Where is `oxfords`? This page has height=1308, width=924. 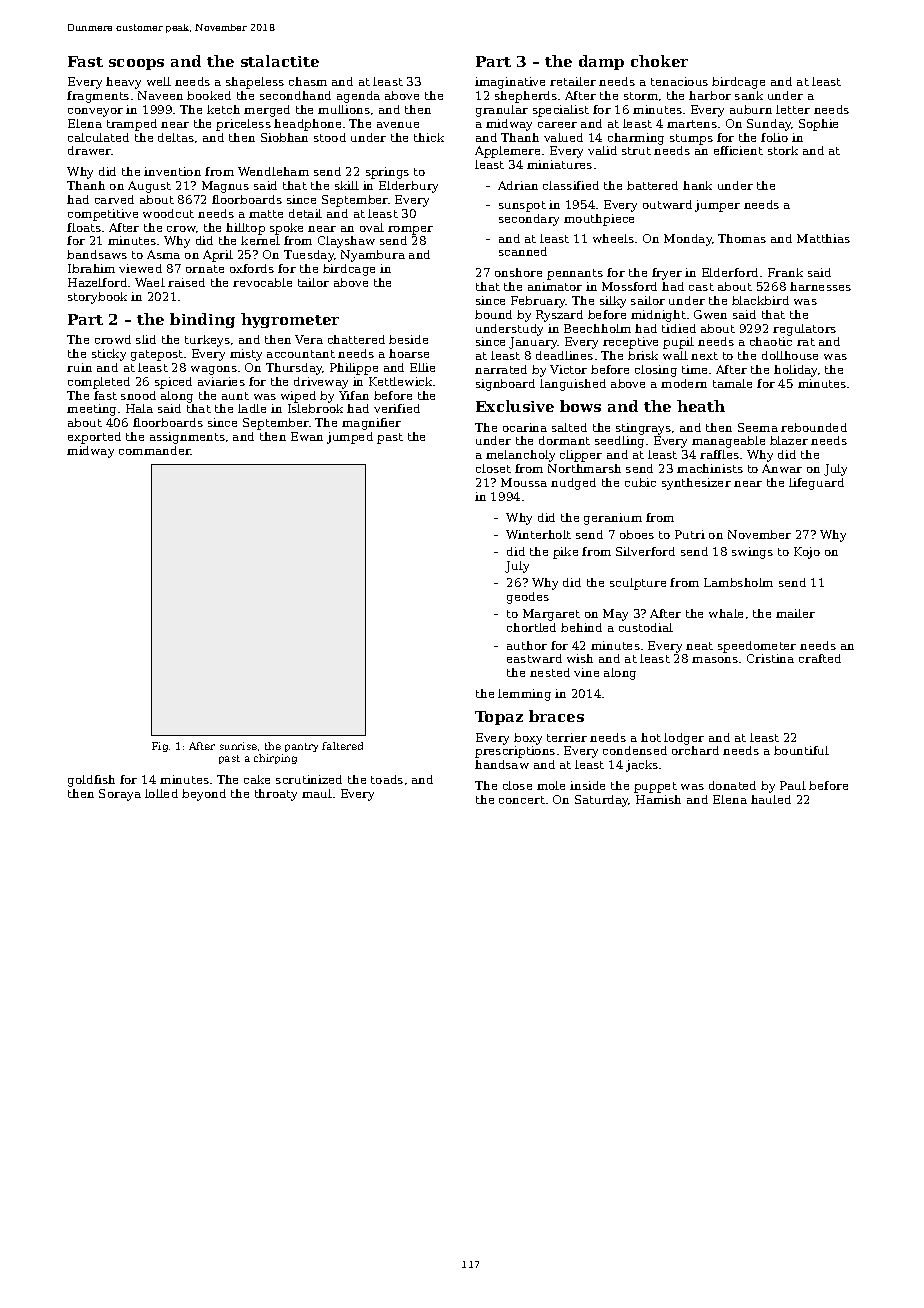 oxfords is located at coordinates (252, 268).
